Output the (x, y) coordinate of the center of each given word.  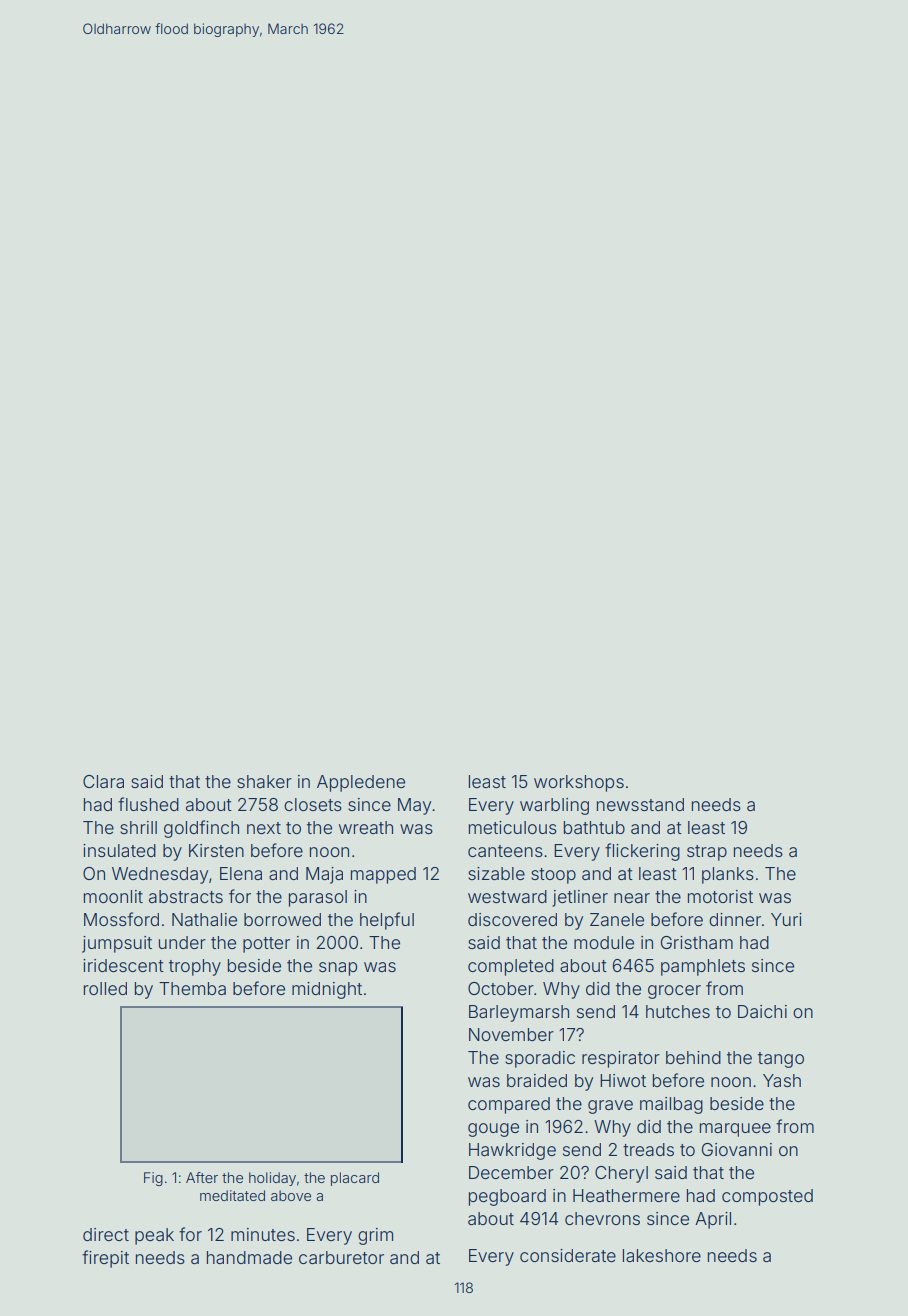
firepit (105, 1259)
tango (781, 1060)
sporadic (540, 1059)
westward (507, 896)
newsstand (640, 804)
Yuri (786, 919)
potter (266, 945)
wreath (366, 827)
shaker (264, 781)
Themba (192, 988)
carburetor (341, 1257)
